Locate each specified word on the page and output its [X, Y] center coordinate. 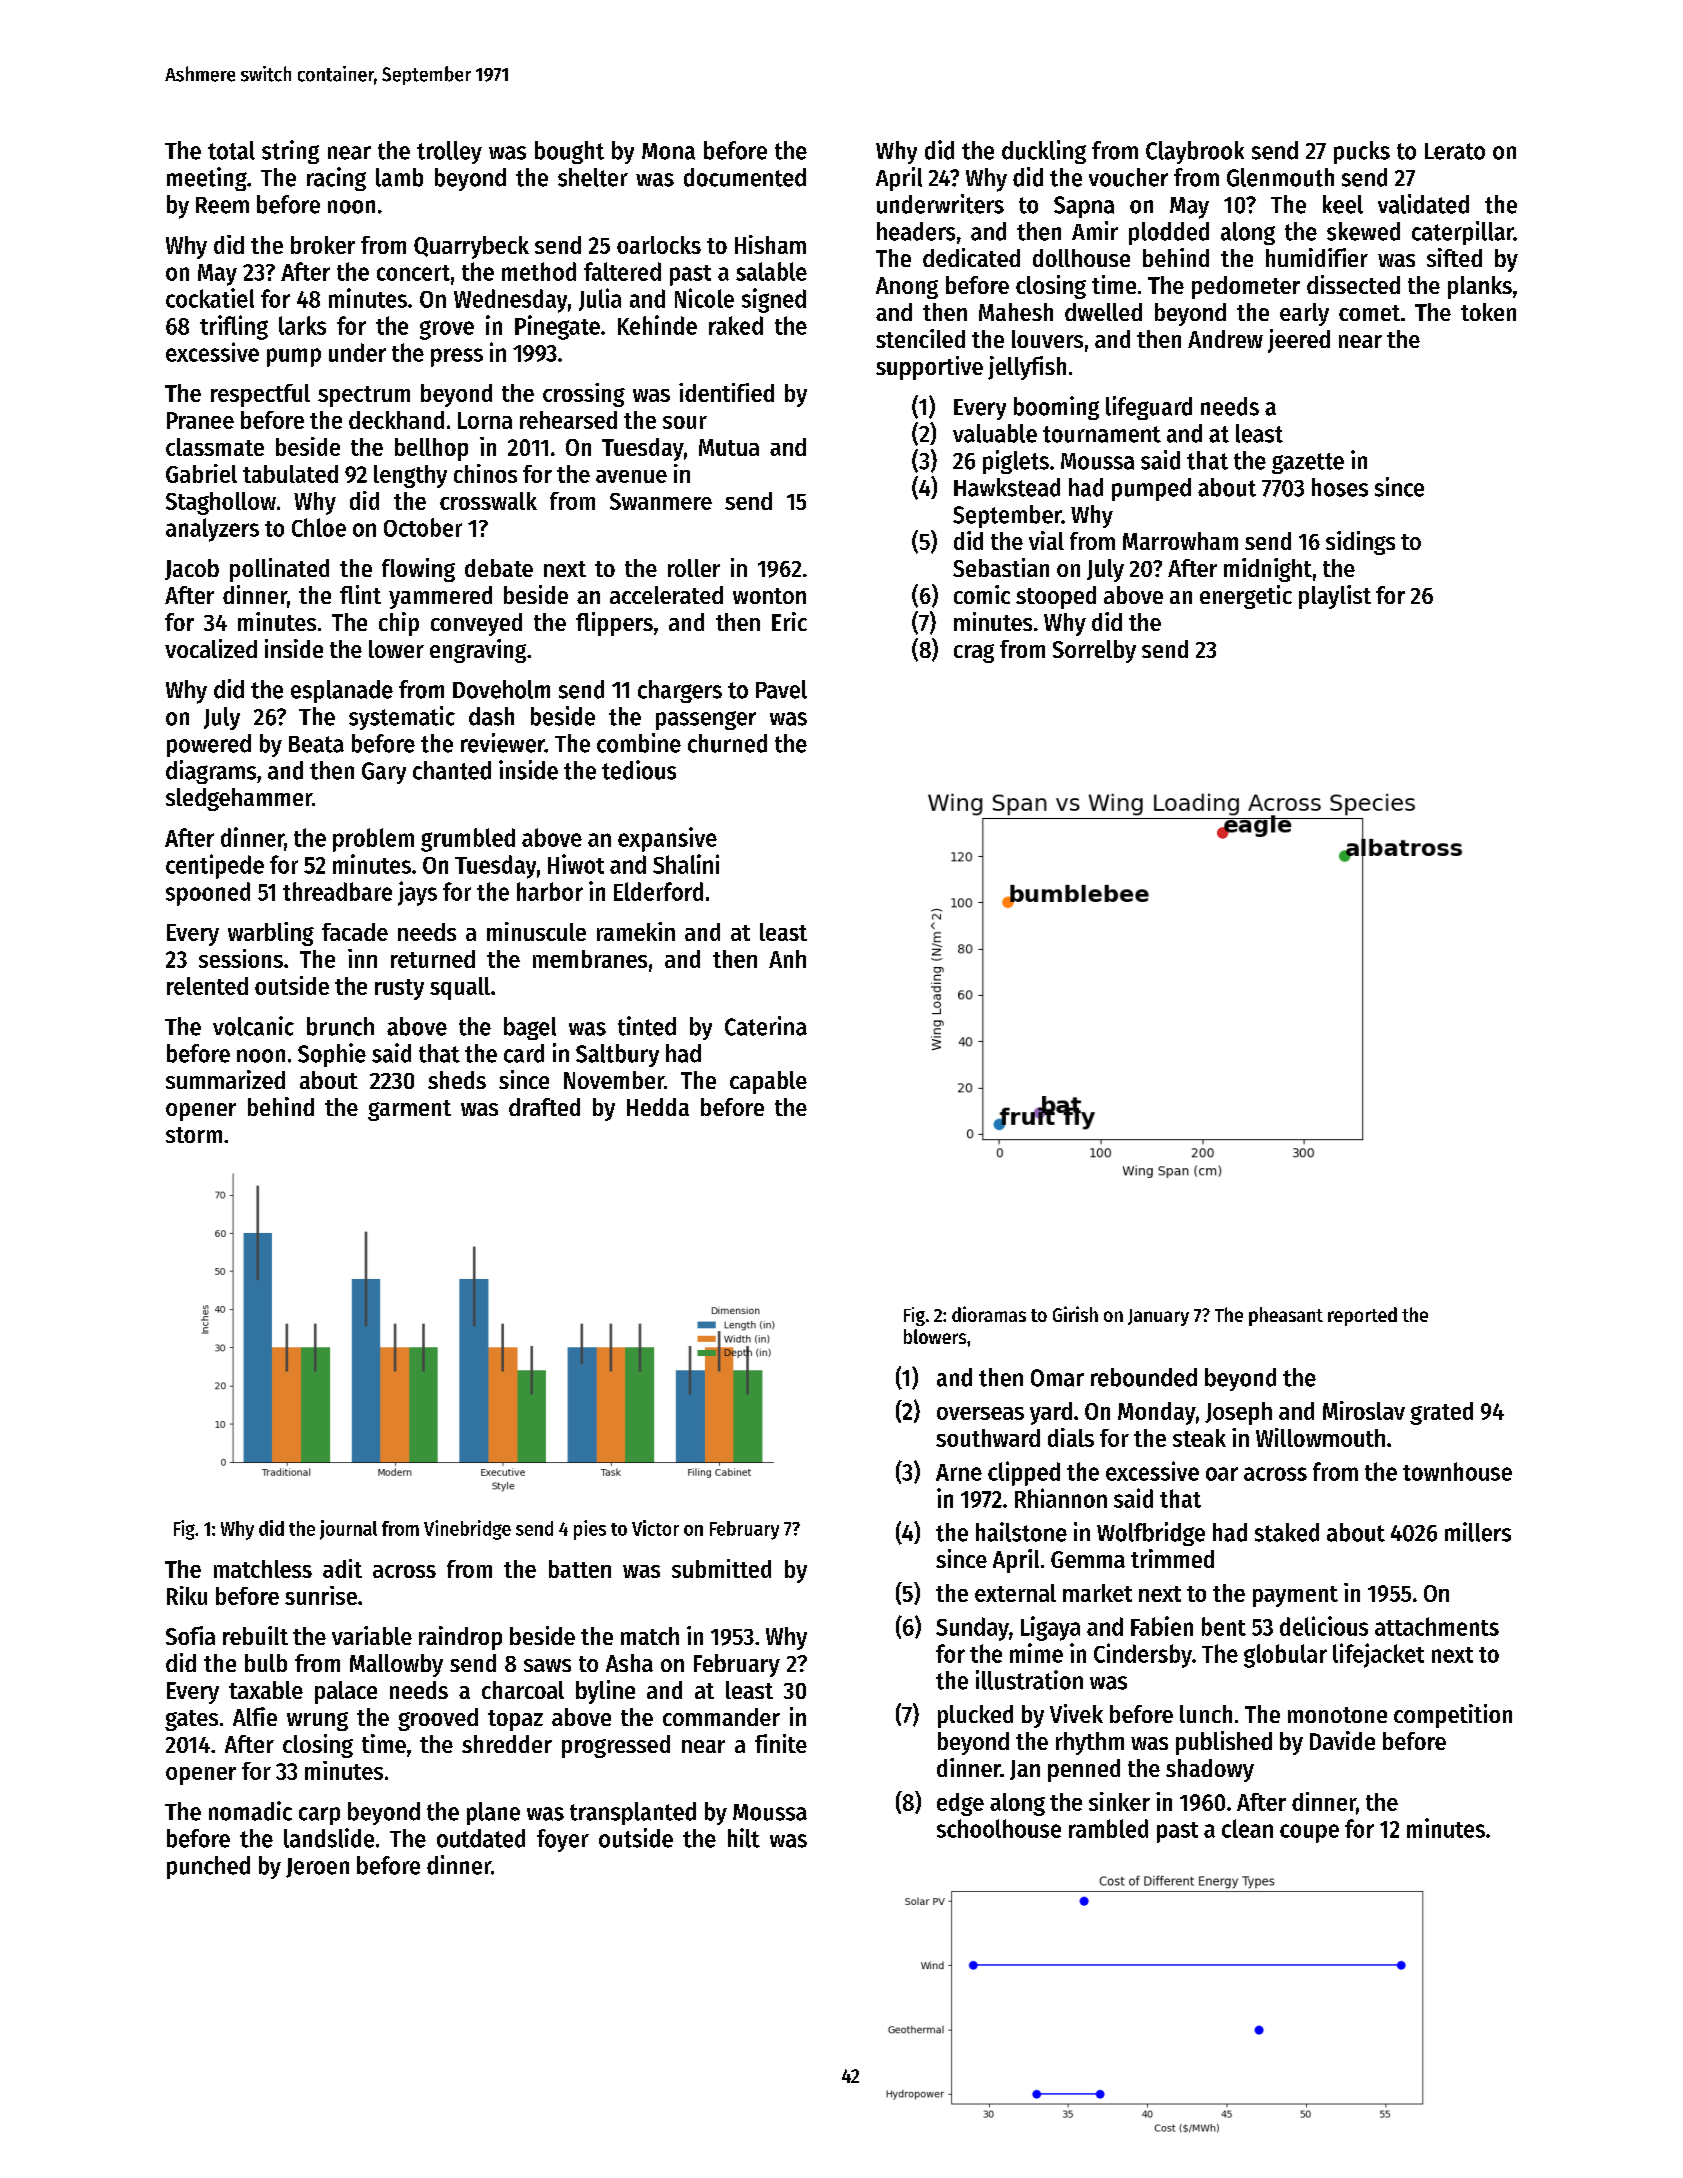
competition [1453, 1716]
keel [1343, 204]
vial [1046, 540]
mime [1036, 1653]
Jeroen [317, 1868]
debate [499, 568]
